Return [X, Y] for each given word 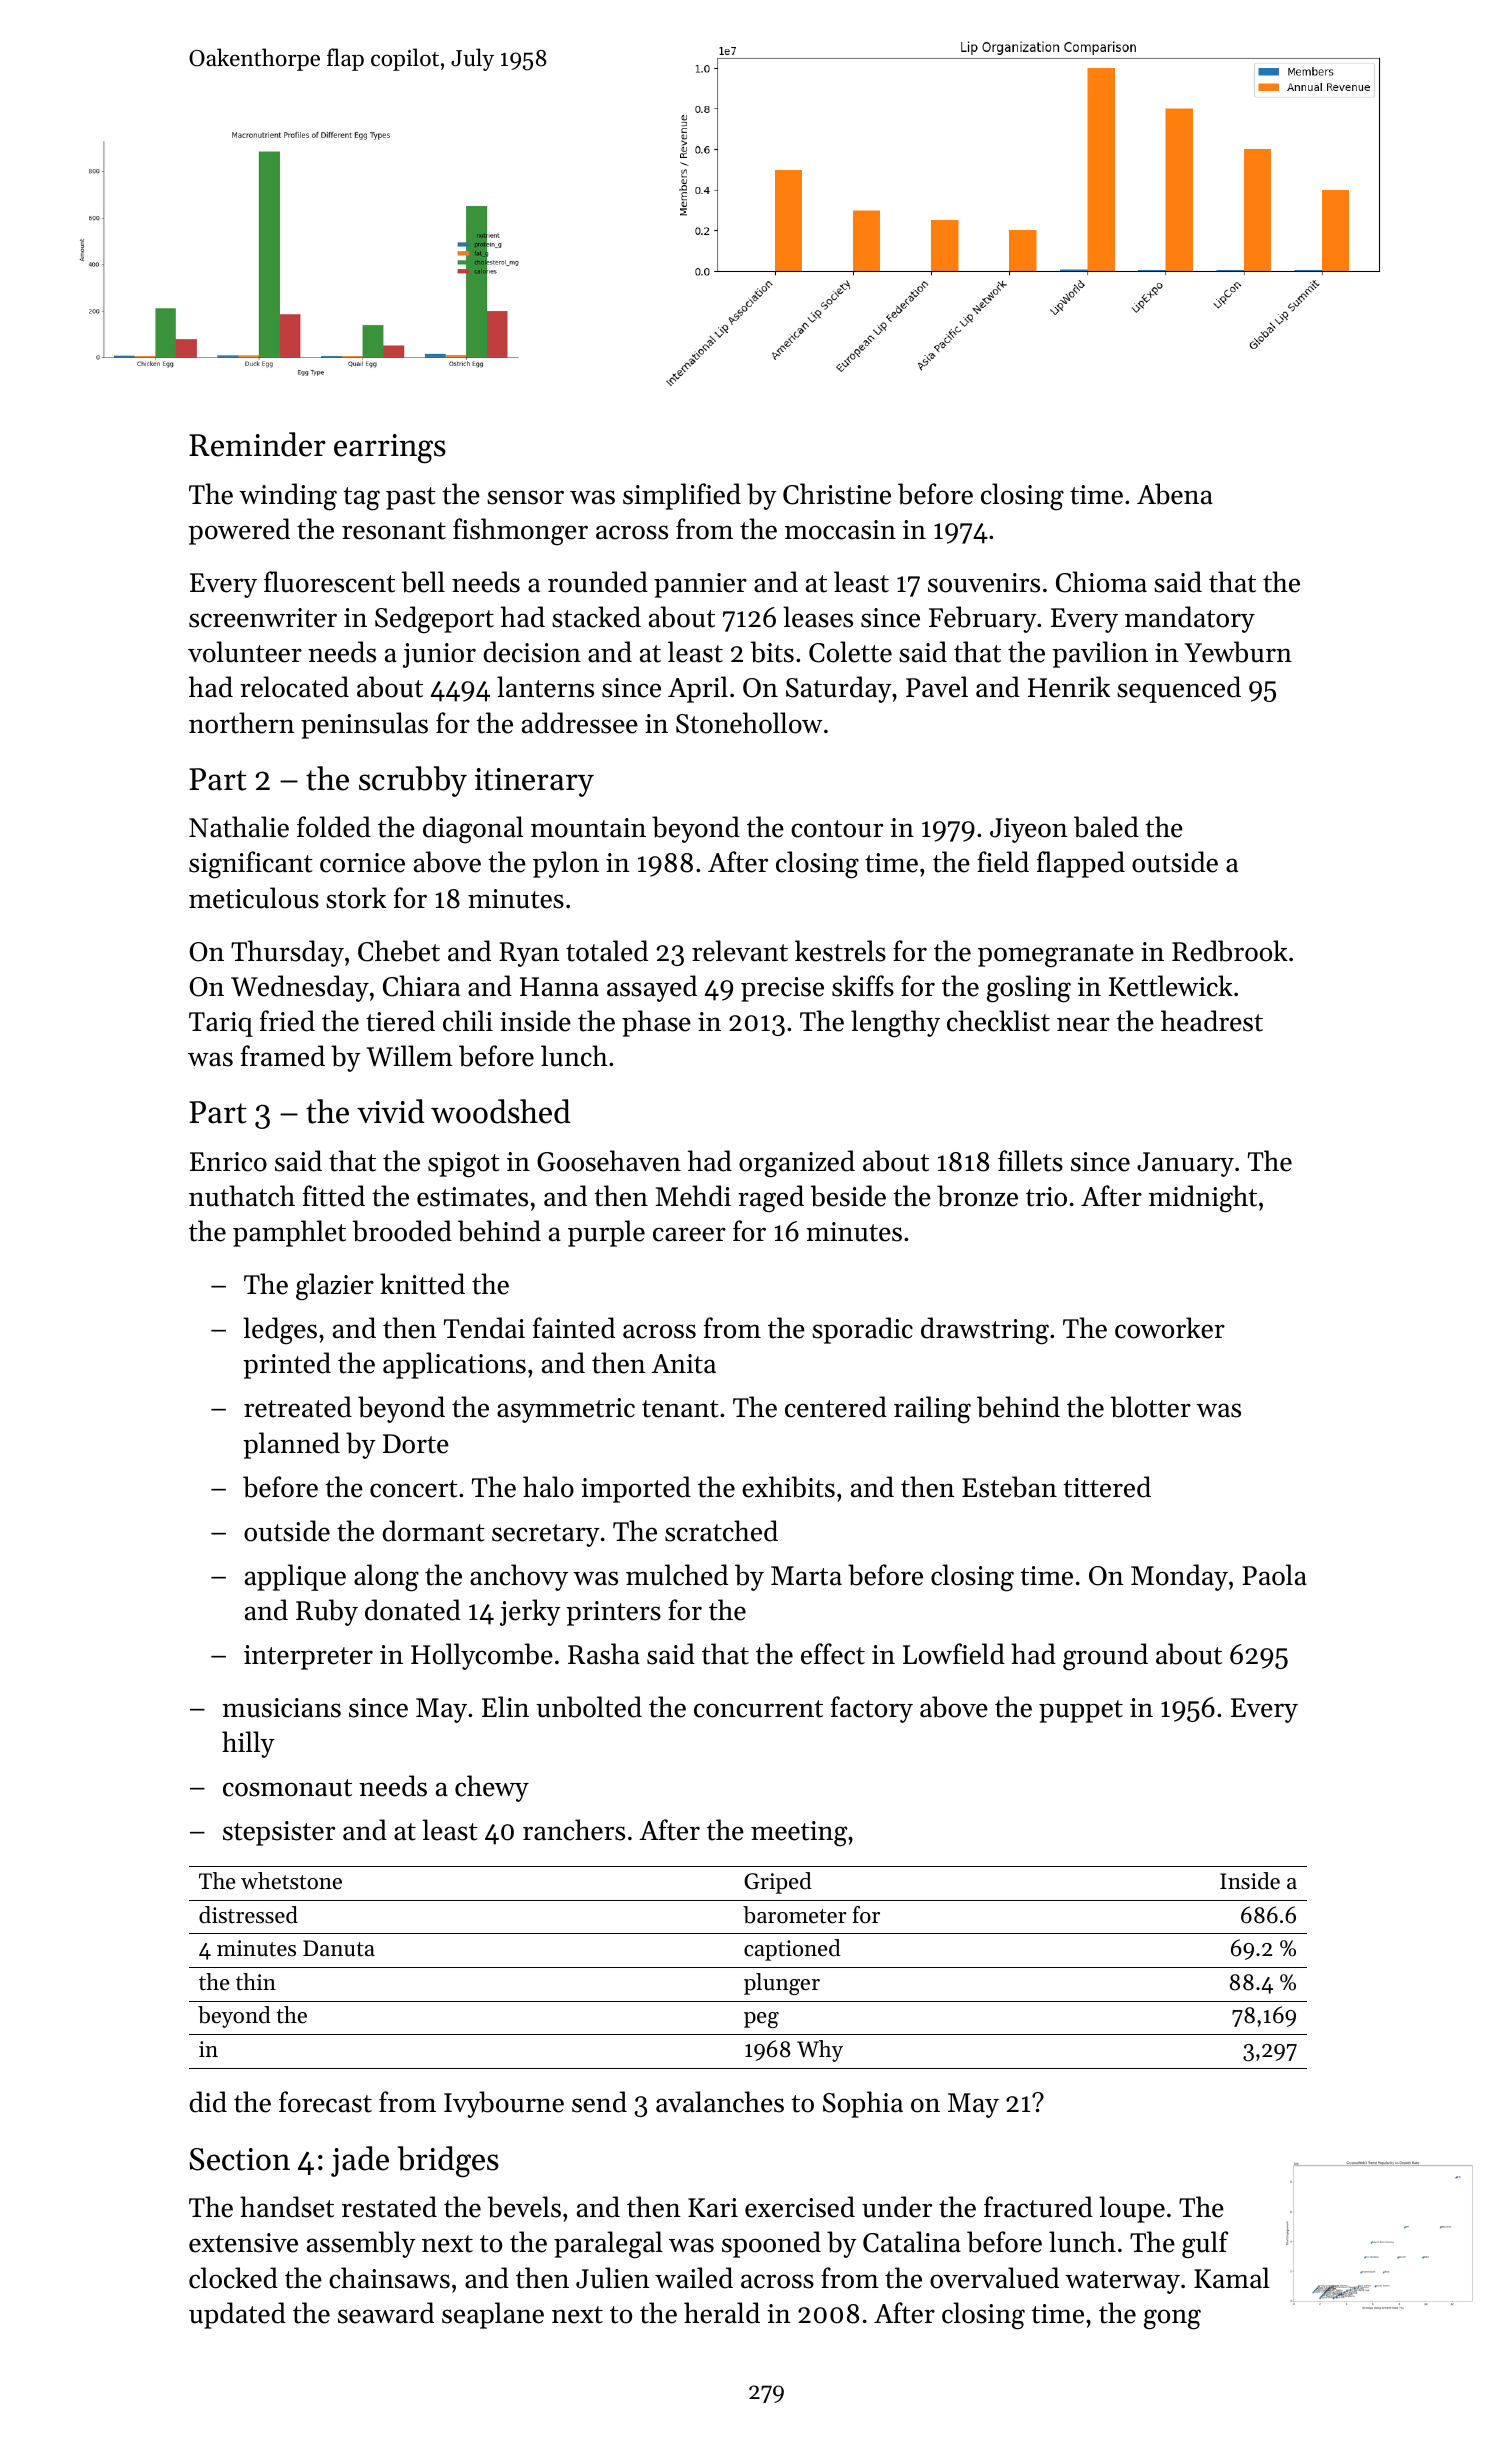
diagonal [473, 830]
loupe [1132, 2209]
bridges [448, 2162]
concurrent [758, 1709]
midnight [1203, 1199]
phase [656, 1023]
